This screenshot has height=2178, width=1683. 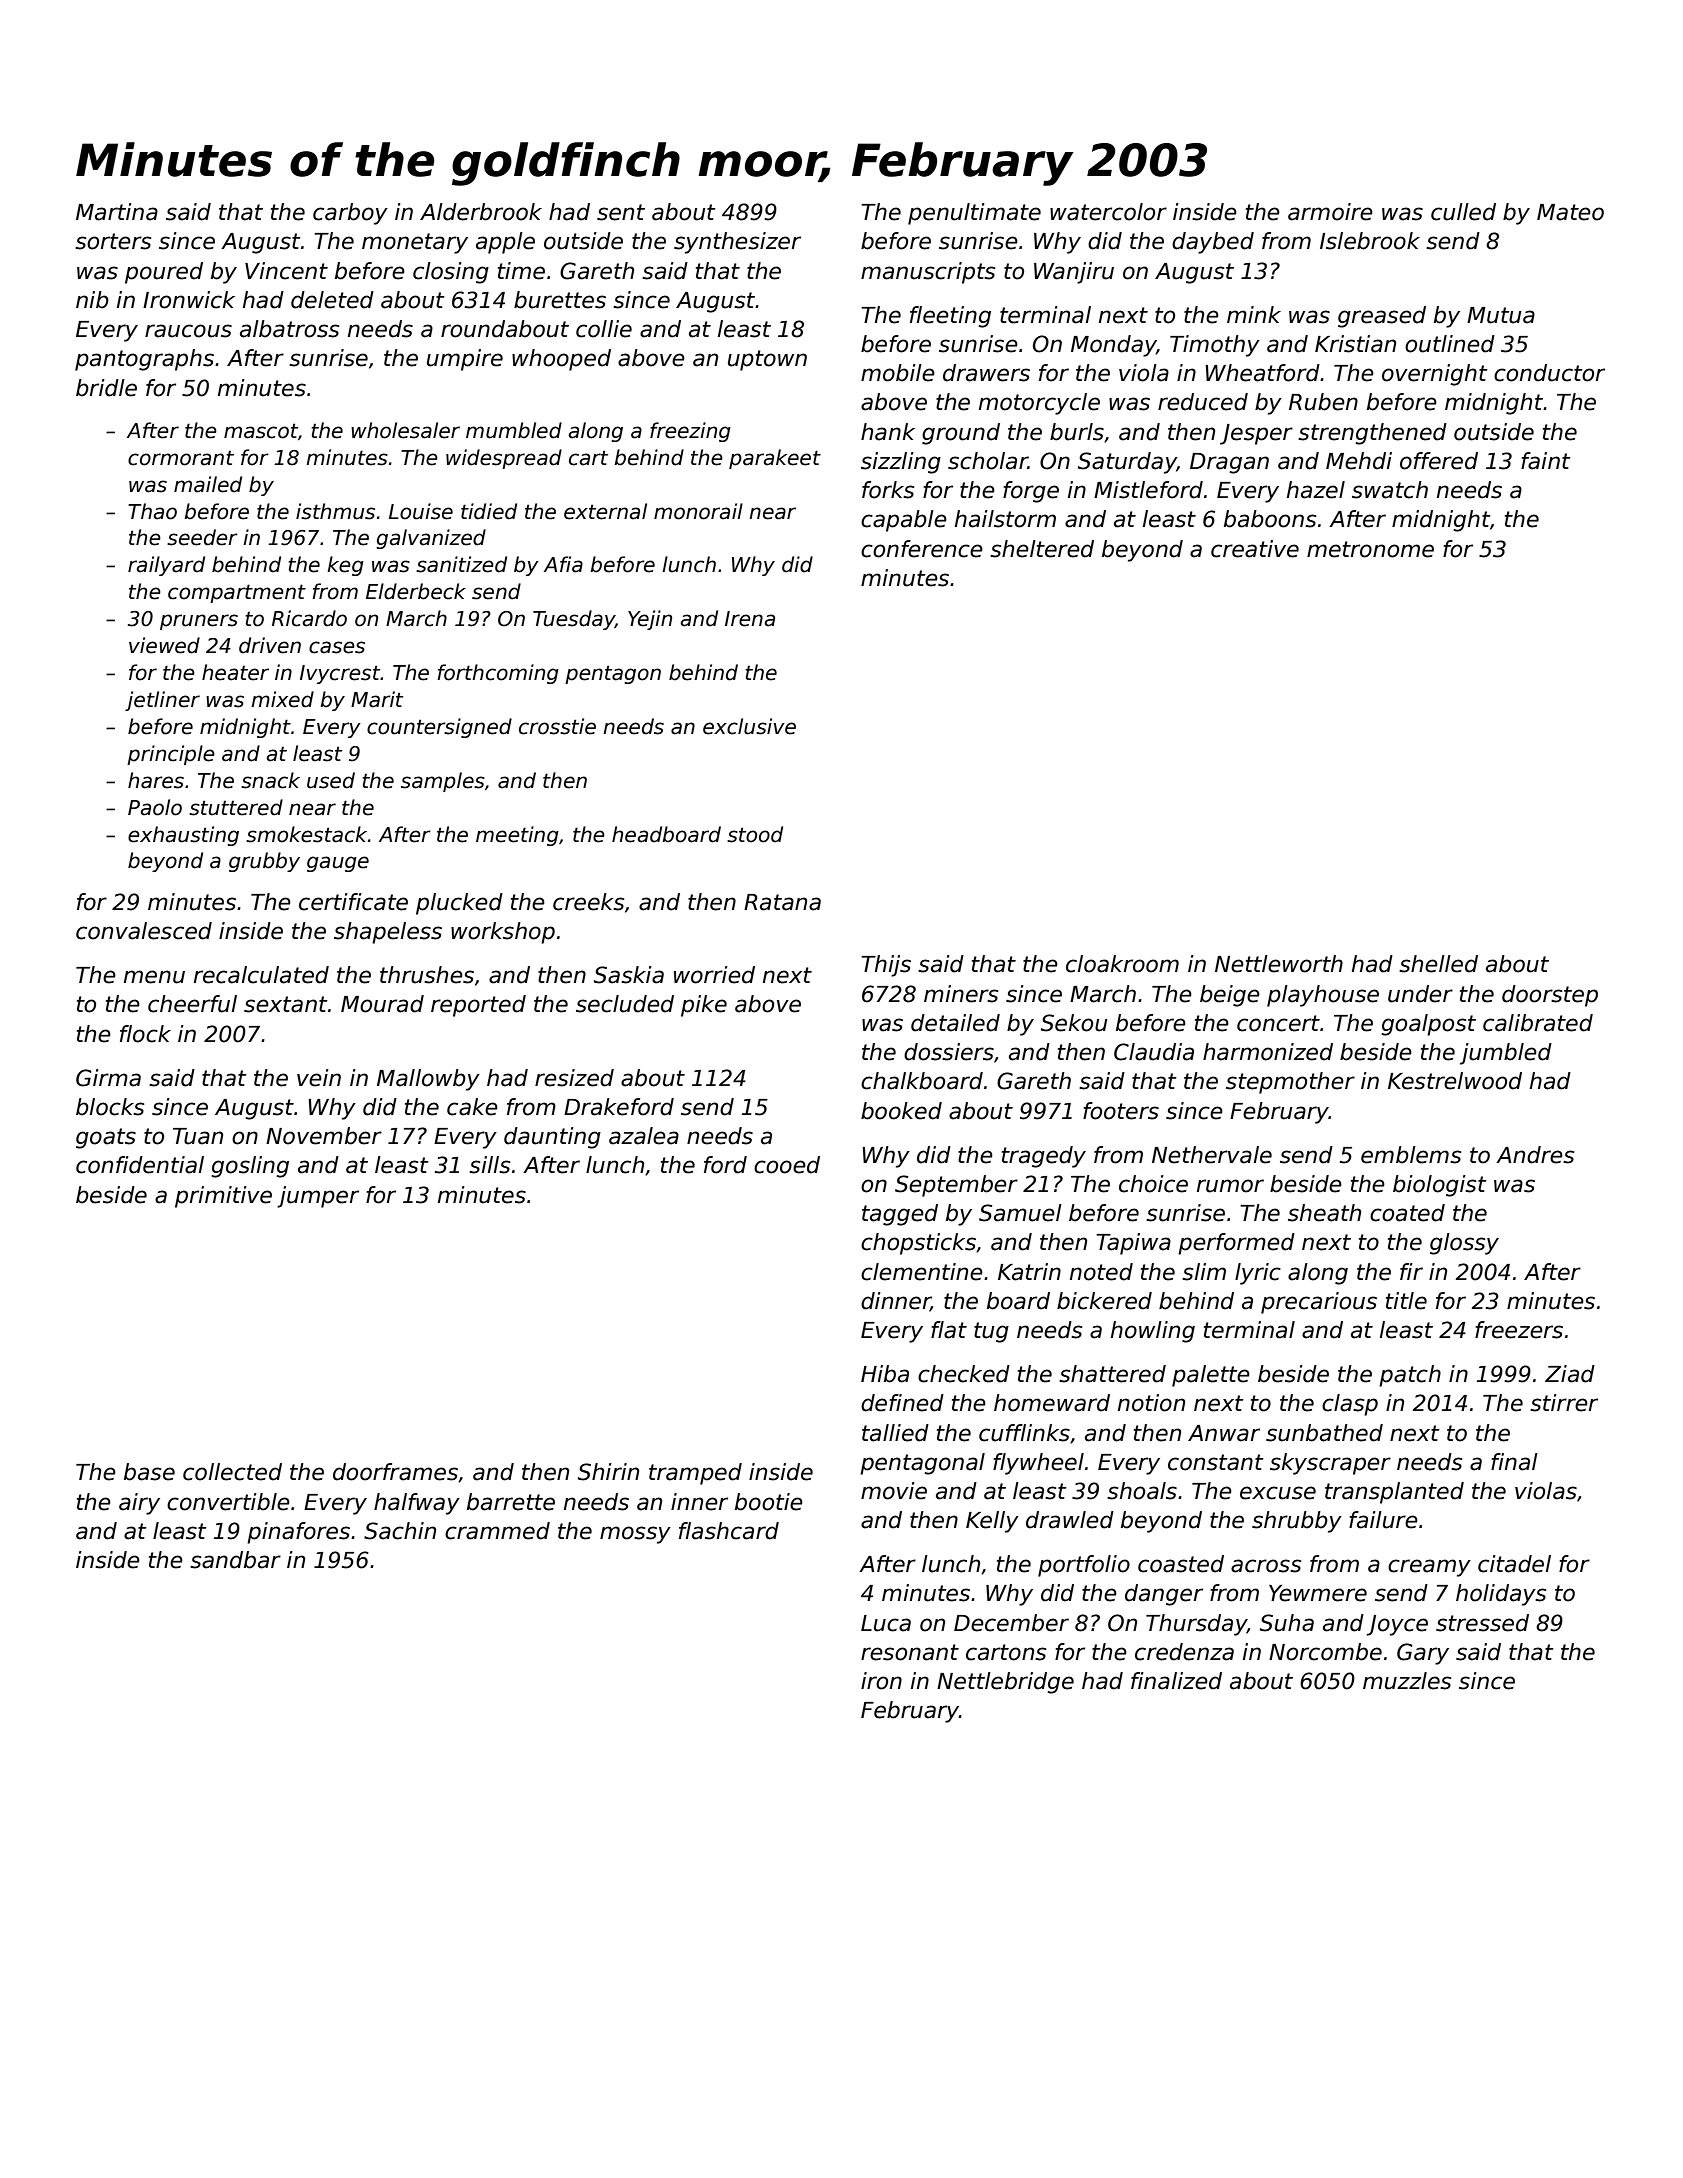 What do you see at coordinates (261, 975) in the screenshot?
I see `recalculated` at bounding box center [261, 975].
